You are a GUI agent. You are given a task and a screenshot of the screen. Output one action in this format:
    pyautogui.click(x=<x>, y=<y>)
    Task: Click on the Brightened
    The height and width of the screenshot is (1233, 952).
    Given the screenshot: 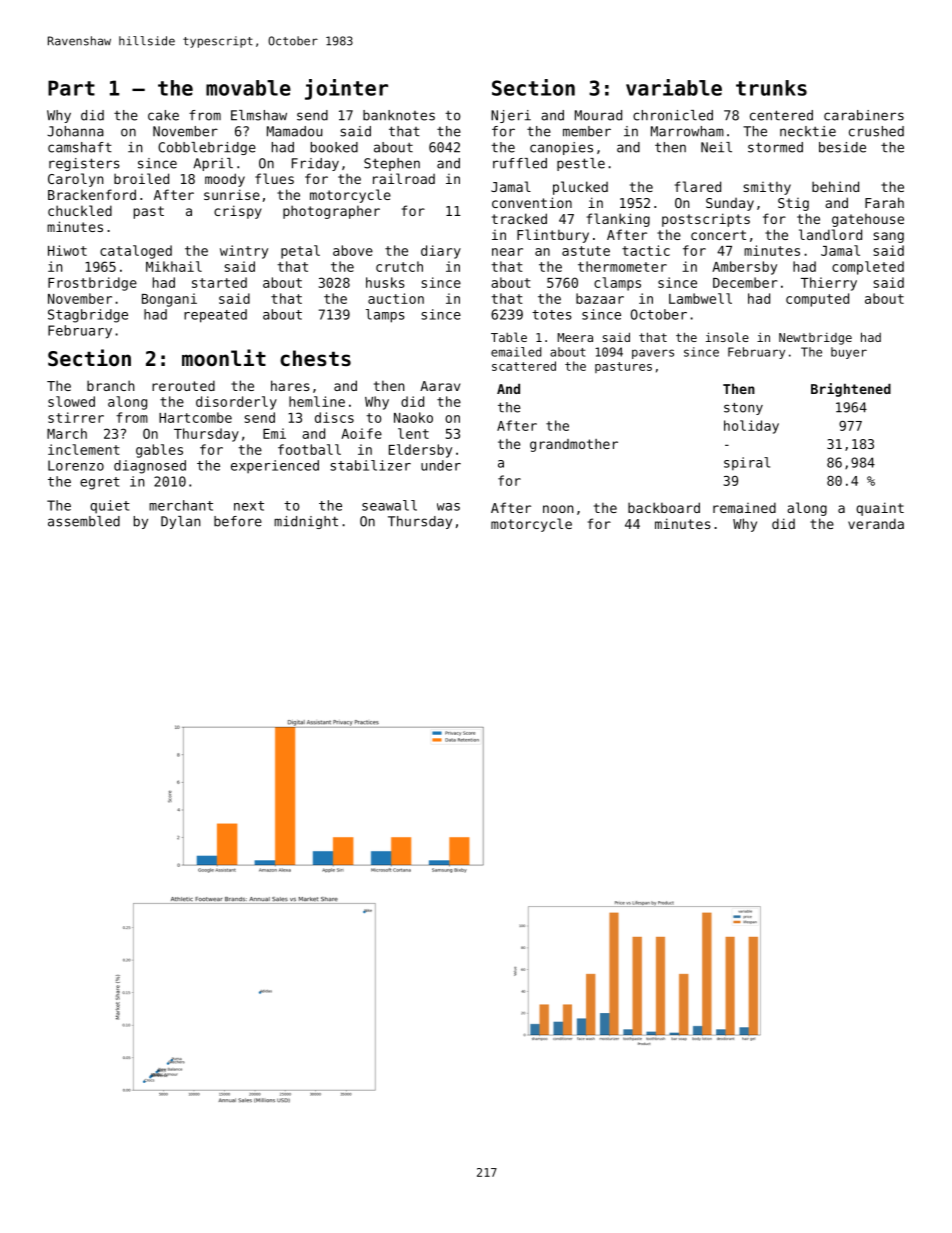 What is the action you would take?
    pyautogui.click(x=851, y=390)
